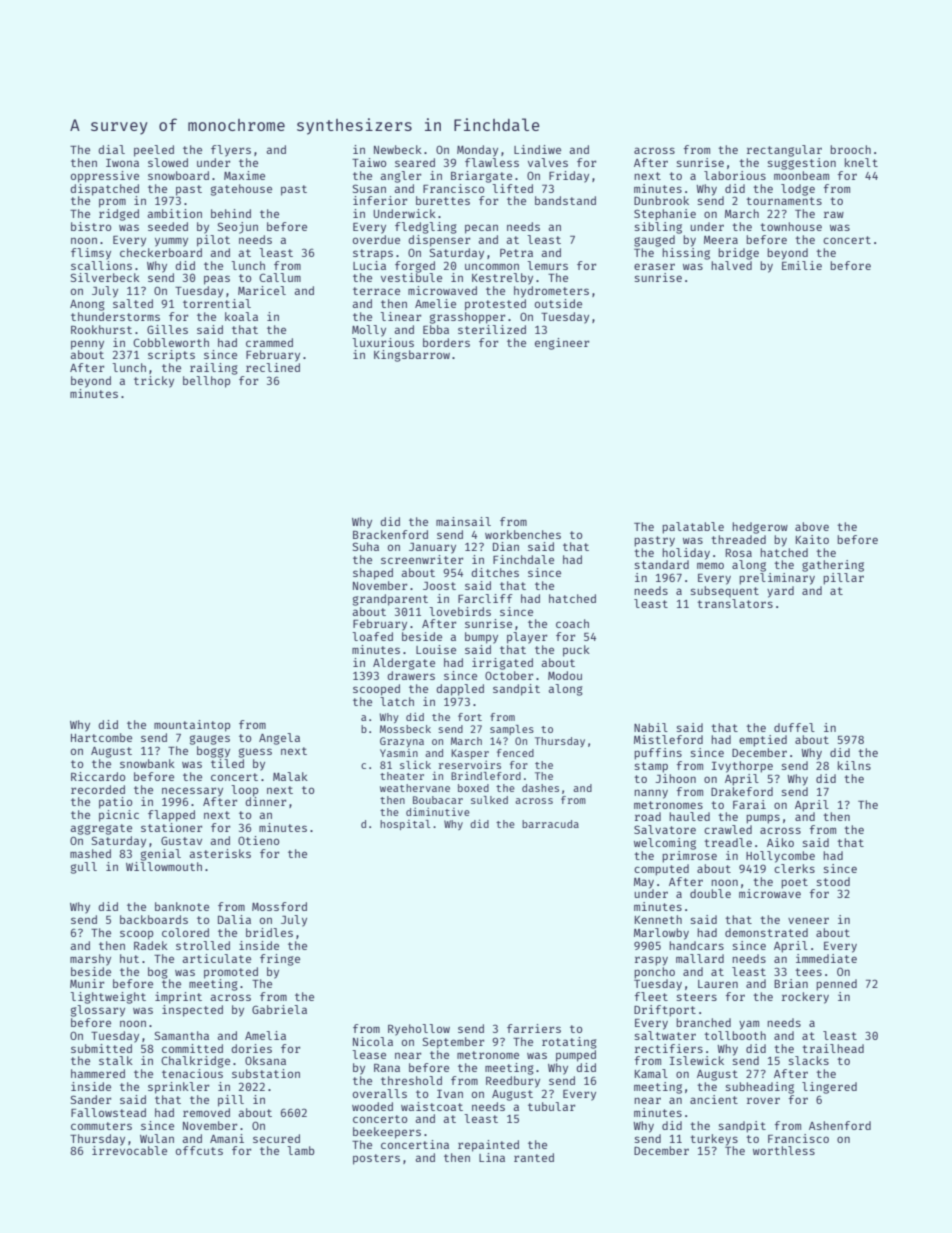  I want to click on offcuts, so click(199, 1150).
